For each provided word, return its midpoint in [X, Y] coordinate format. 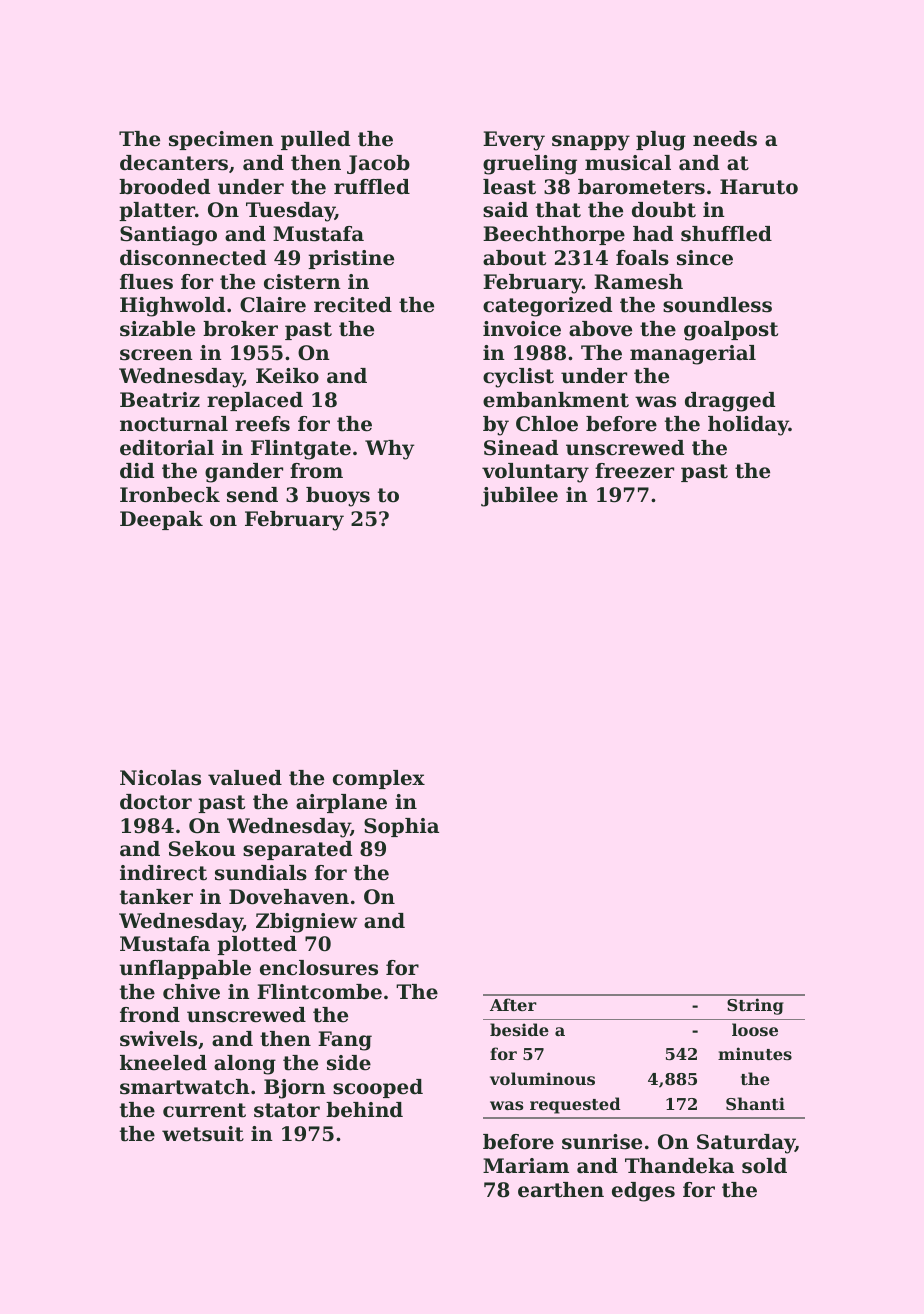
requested [575, 1105]
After [513, 1004]
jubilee [519, 497]
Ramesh [638, 282]
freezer [634, 471]
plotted [257, 945]
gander [244, 473]
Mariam [526, 1165]
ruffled [372, 187]
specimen [221, 140]
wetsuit [203, 1134]
